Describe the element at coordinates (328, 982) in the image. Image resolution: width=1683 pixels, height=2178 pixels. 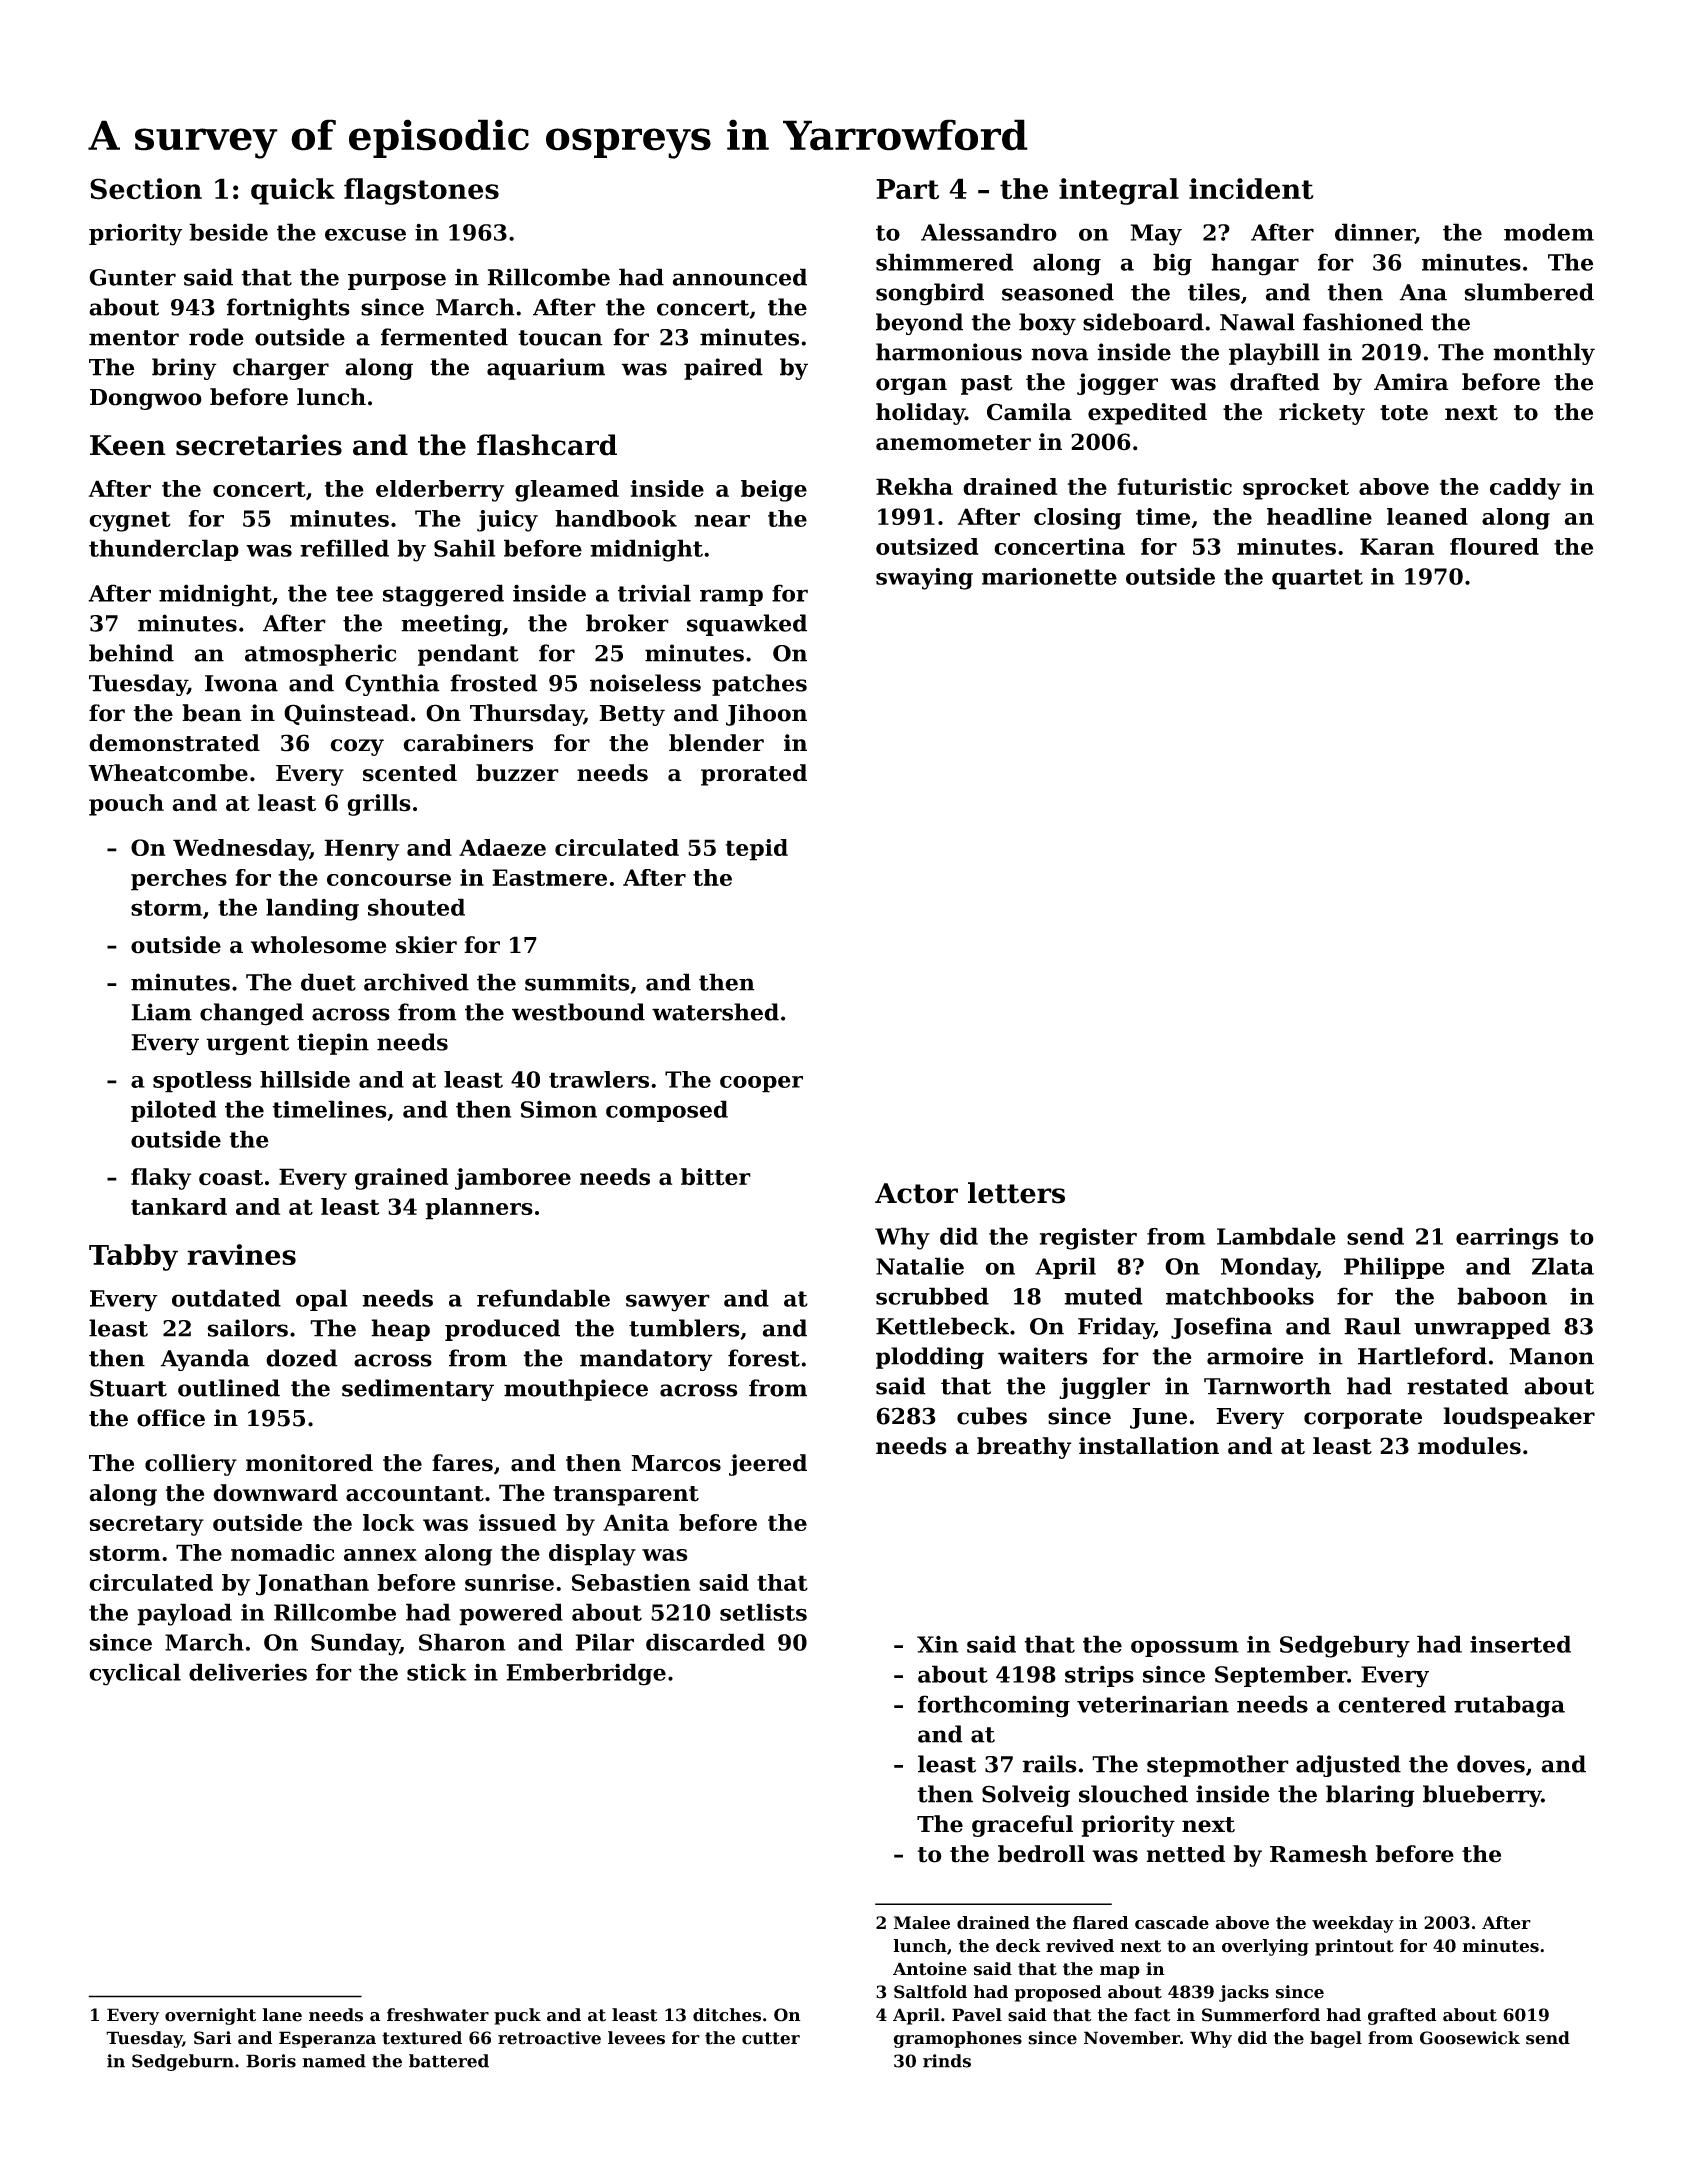
I see `duet` at that location.
